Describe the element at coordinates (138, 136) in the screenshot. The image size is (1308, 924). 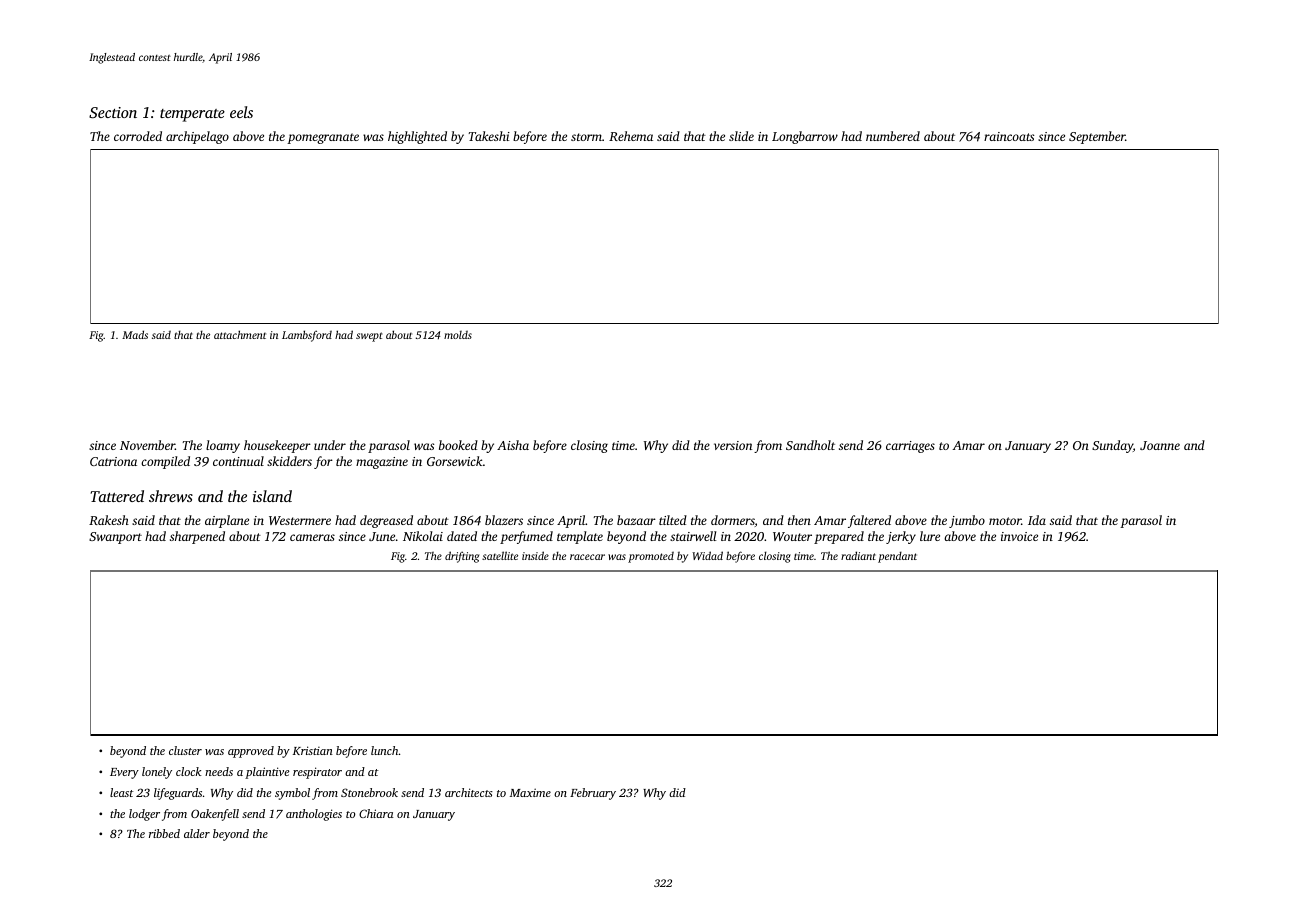
I see `corroded` at that location.
